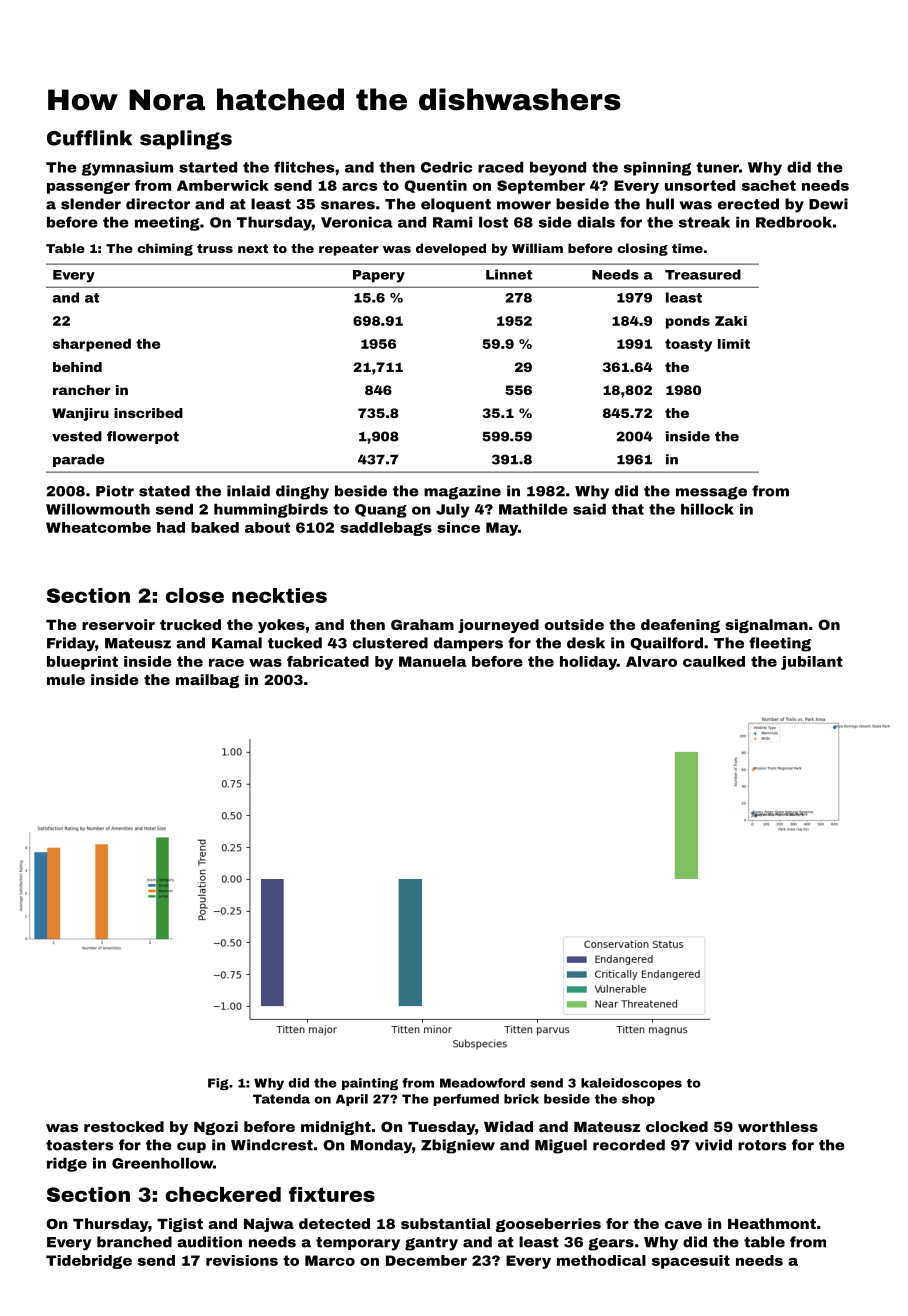 This screenshot has width=908, height=1316. What do you see at coordinates (162, 1163) in the screenshot?
I see `Greenhollow` at bounding box center [162, 1163].
